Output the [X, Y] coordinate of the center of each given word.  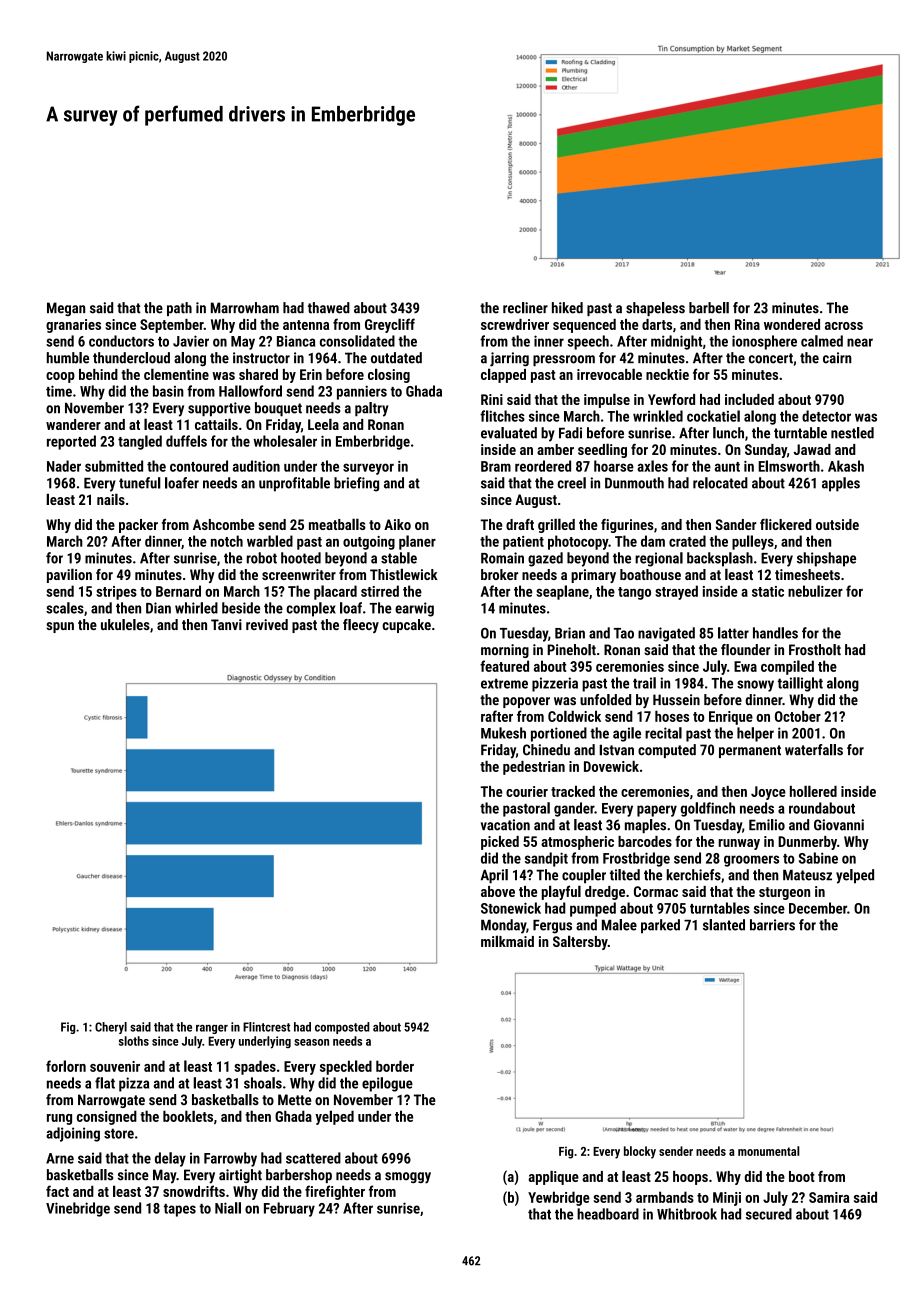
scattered [313, 1158]
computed [667, 751]
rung [59, 1119]
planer [417, 542]
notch [227, 541]
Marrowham [245, 308]
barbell [709, 308]
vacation [505, 825]
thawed [329, 308]
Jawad [812, 449]
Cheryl [111, 1028]
